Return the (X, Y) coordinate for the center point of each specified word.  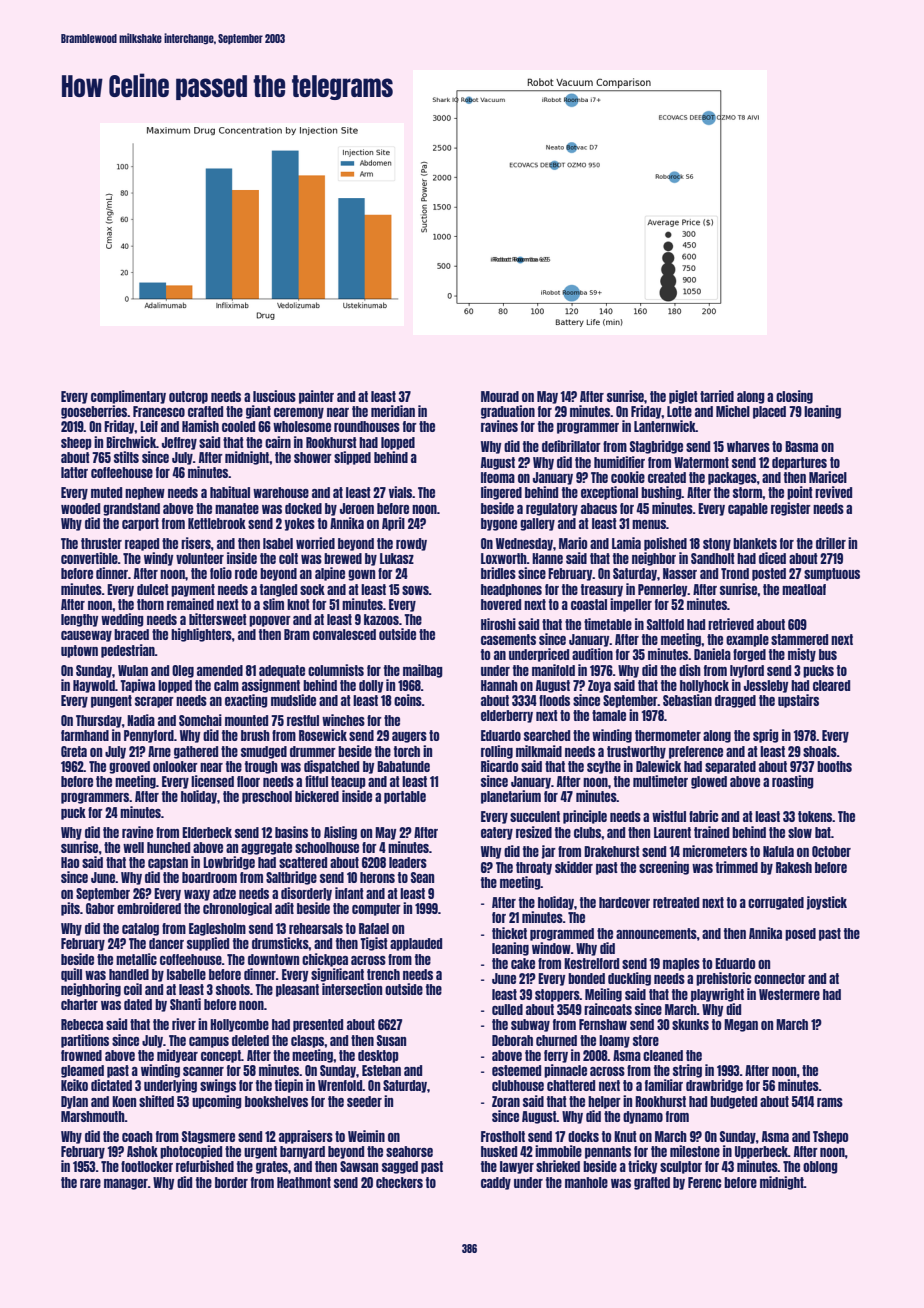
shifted (156, 1101)
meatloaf (804, 589)
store (646, 1040)
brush (255, 735)
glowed (709, 782)
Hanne (547, 558)
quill (71, 975)
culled (507, 1009)
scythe (604, 767)
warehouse (281, 492)
